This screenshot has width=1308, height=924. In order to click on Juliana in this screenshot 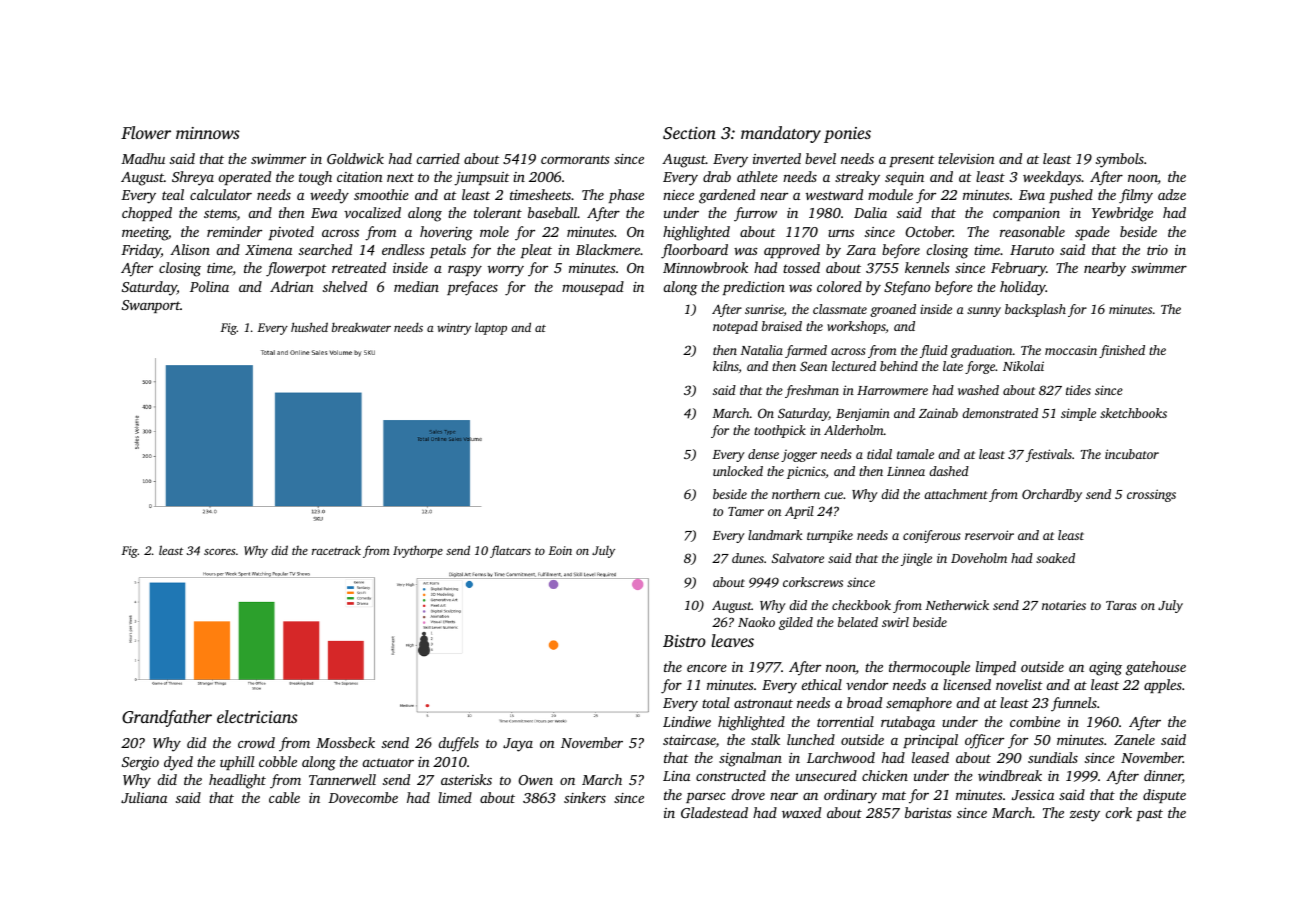, I will do `click(144, 797)`.
